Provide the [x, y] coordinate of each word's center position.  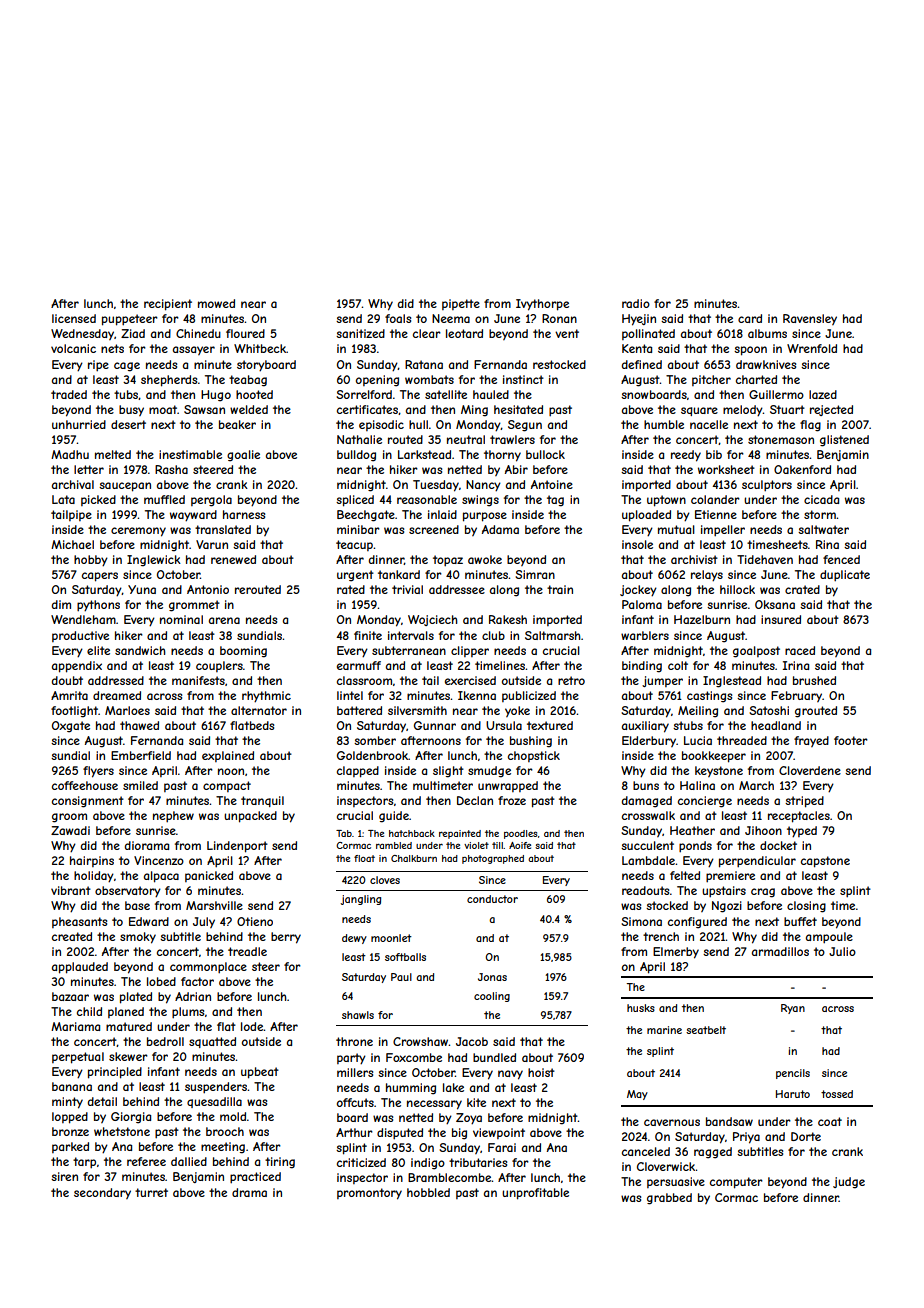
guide [394, 817]
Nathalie [359, 439]
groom [69, 818]
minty [67, 1103]
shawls [358, 1015]
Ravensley [810, 319]
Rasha [171, 469]
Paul [401, 977]
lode [252, 1026]
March [756, 785]
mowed [216, 303]
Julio [842, 951]
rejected [831, 410]
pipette [461, 304]
